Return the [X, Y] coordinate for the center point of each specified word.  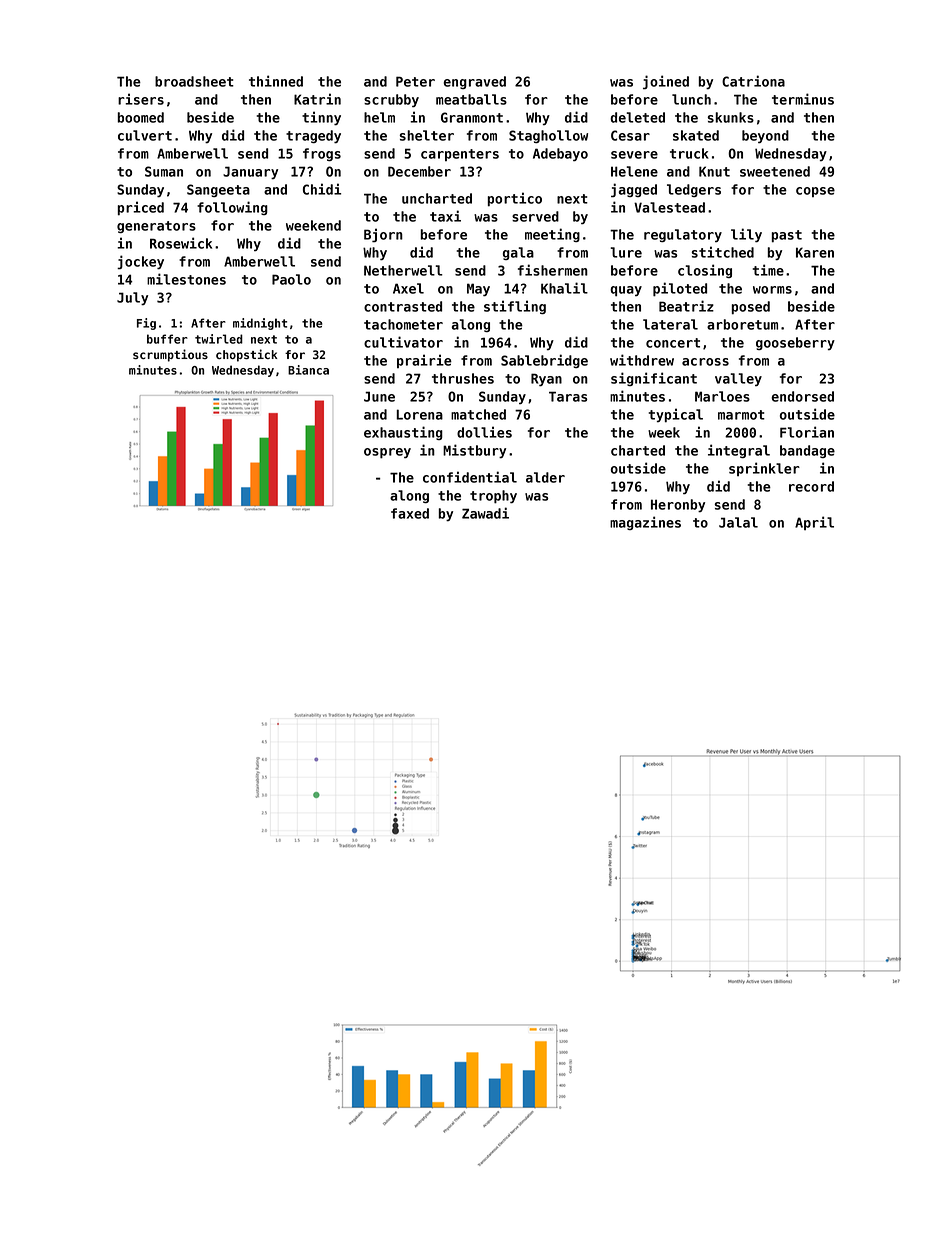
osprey [387, 453]
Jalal [738, 522]
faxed [410, 513]
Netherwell [403, 270]
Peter [415, 81]
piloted [680, 289]
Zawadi [485, 513]
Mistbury [474, 451]
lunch [691, 99]
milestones [186, 279]
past [786, 236]
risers [141, 99]
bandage [807, 451]
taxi [445, 216]
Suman [164, 171]
